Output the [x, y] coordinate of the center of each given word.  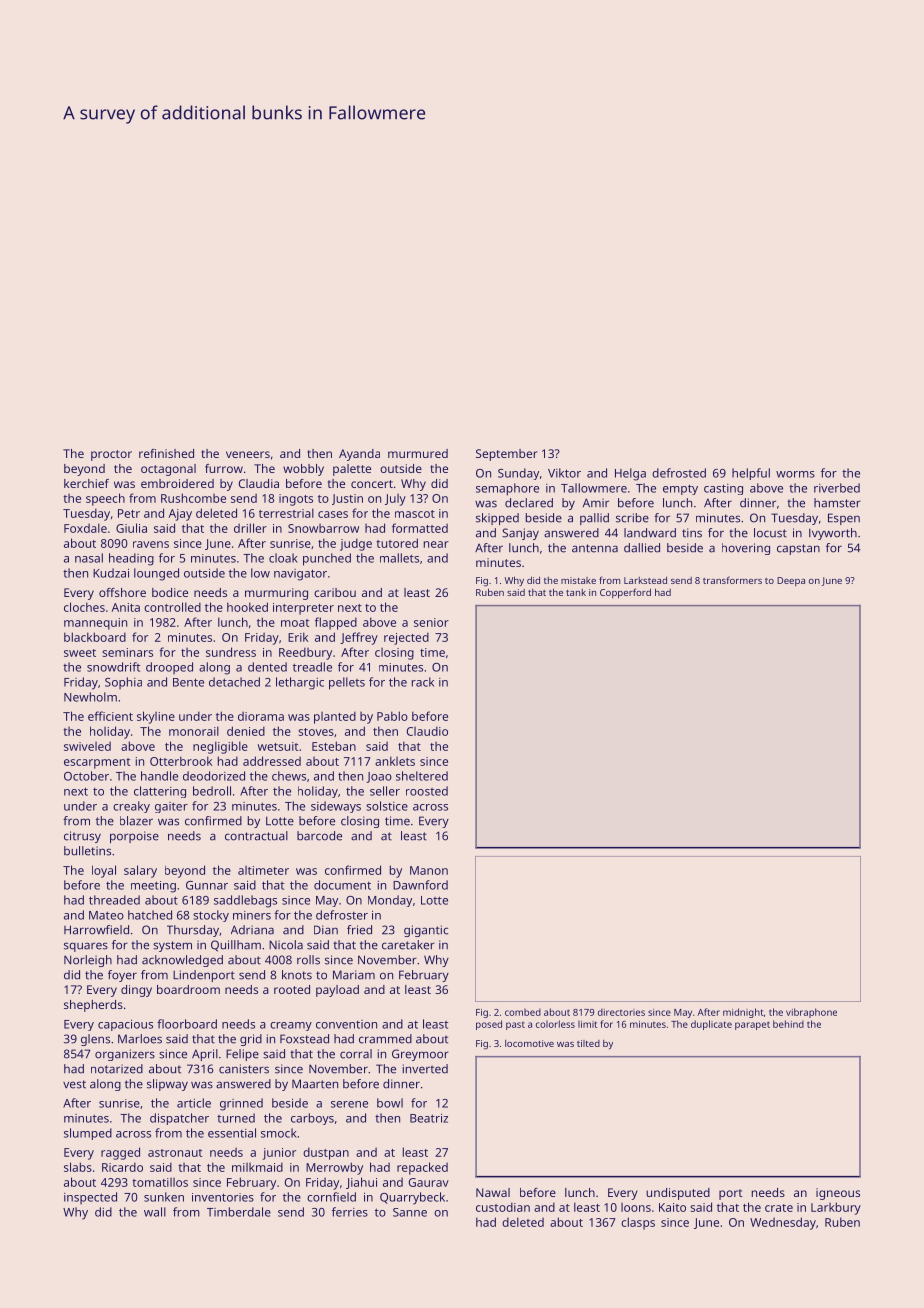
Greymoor [420, 1055]
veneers [248, 454]
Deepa [791, 581]
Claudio [427, 731]
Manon [429, 870]
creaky [131, 807]
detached [234, 682]
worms [795, 474]
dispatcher [179, 1119]
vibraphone [811, 1013]
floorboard [187, 1024]
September [507, 455]
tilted [588, 1043]
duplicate [711, 1025]
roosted [427, 791]
